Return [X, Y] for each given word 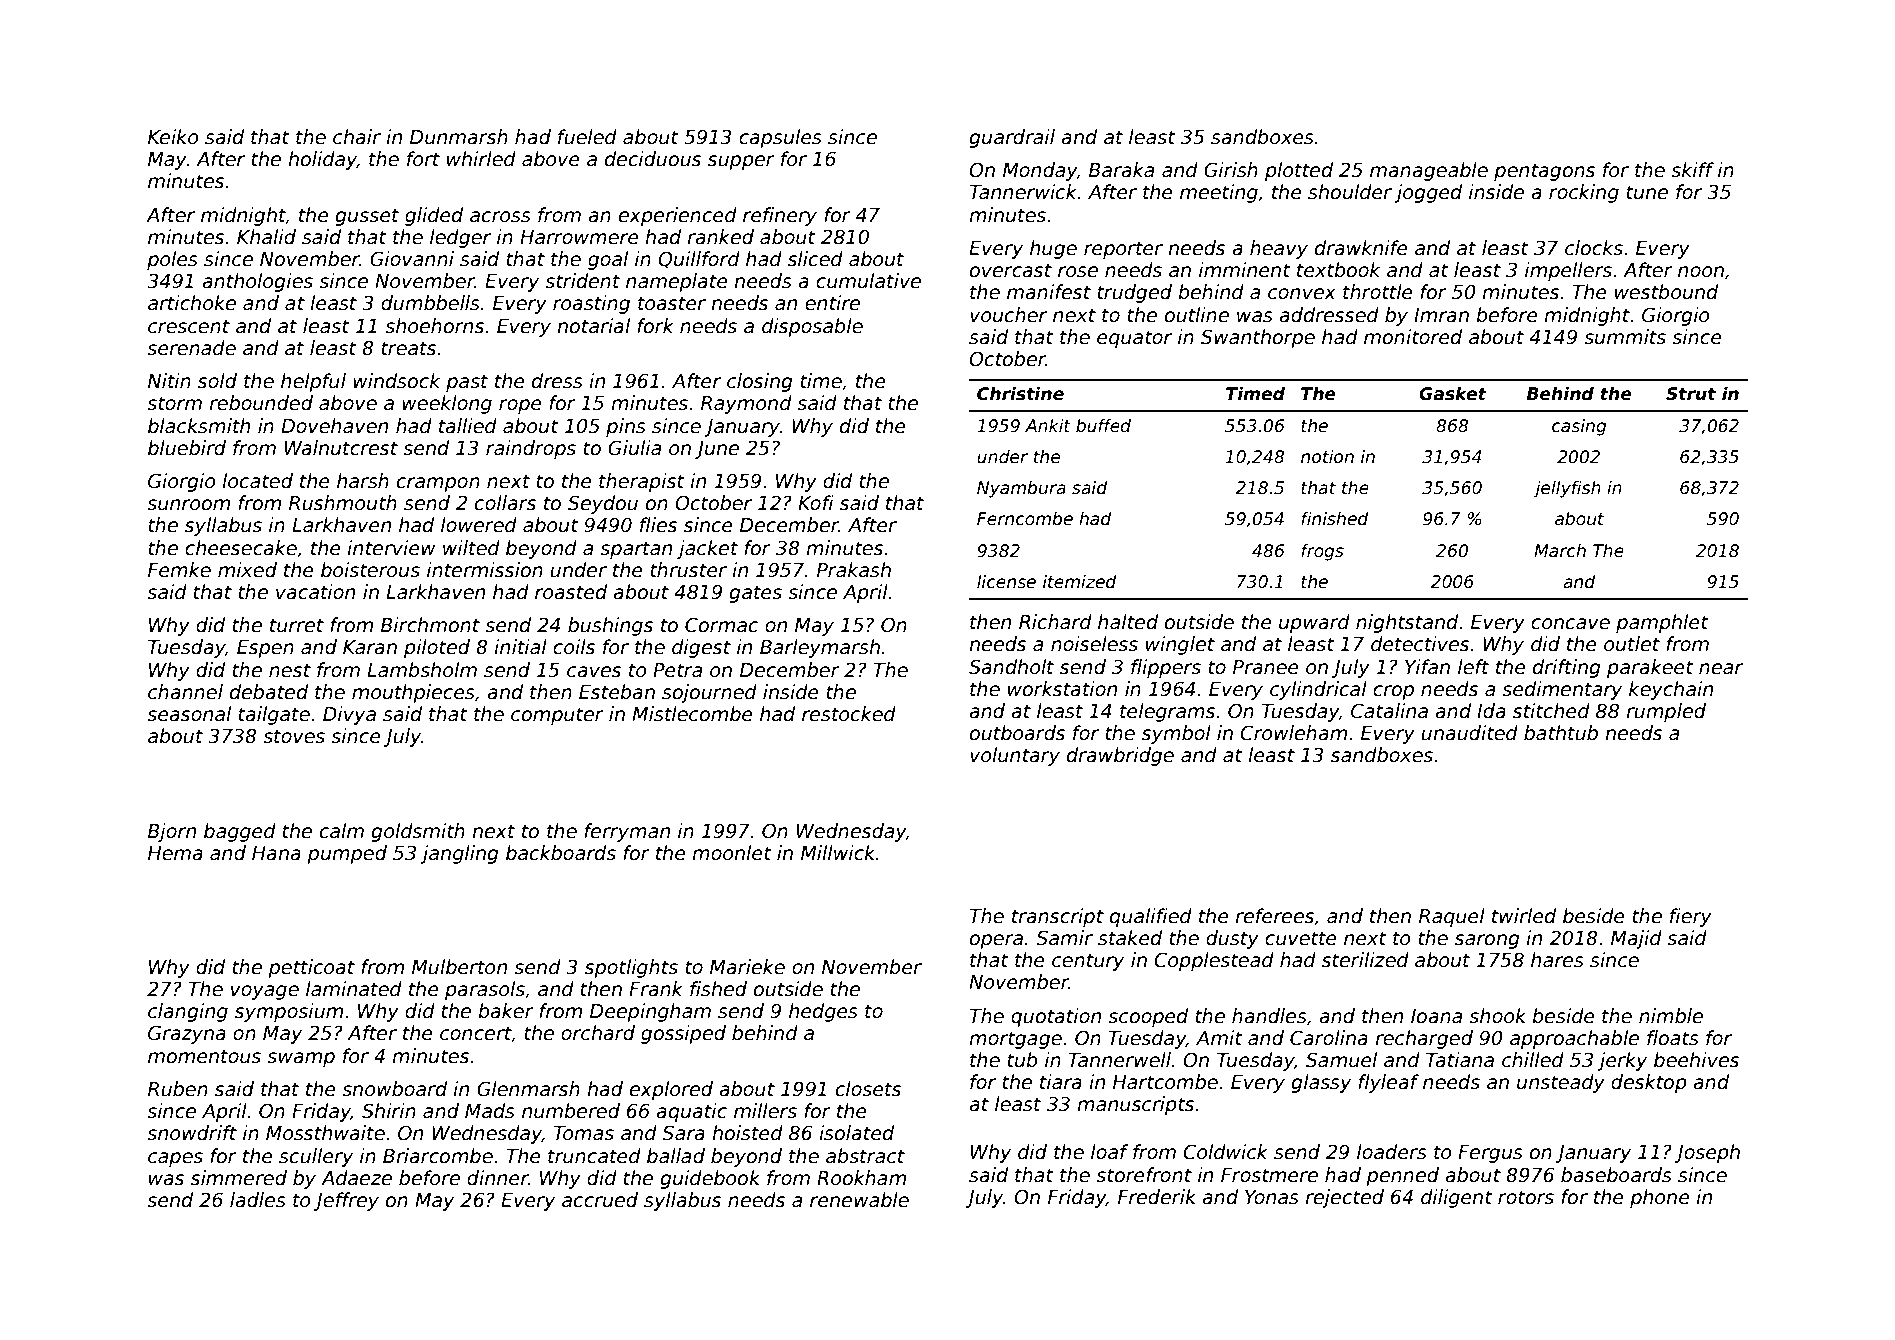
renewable [859, 1200]
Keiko [173, 137]
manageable [1429, 171]
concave [1570, 624]
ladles [258, 1200]
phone [1660, 1198]
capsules [780, 138]
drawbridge [1120, 756]
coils [574, 647]
